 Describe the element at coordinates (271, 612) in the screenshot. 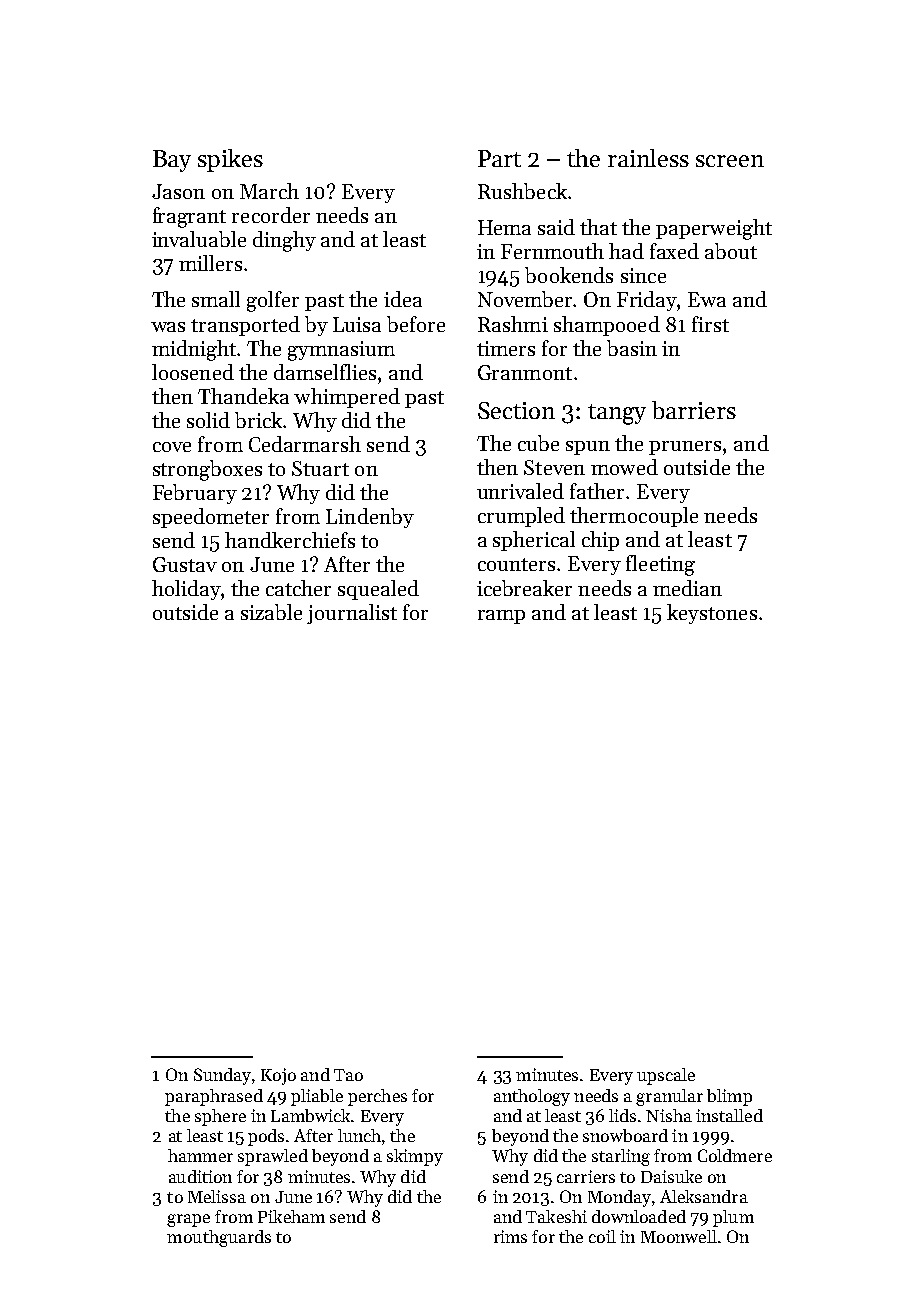

I see `sizable` at that location.
